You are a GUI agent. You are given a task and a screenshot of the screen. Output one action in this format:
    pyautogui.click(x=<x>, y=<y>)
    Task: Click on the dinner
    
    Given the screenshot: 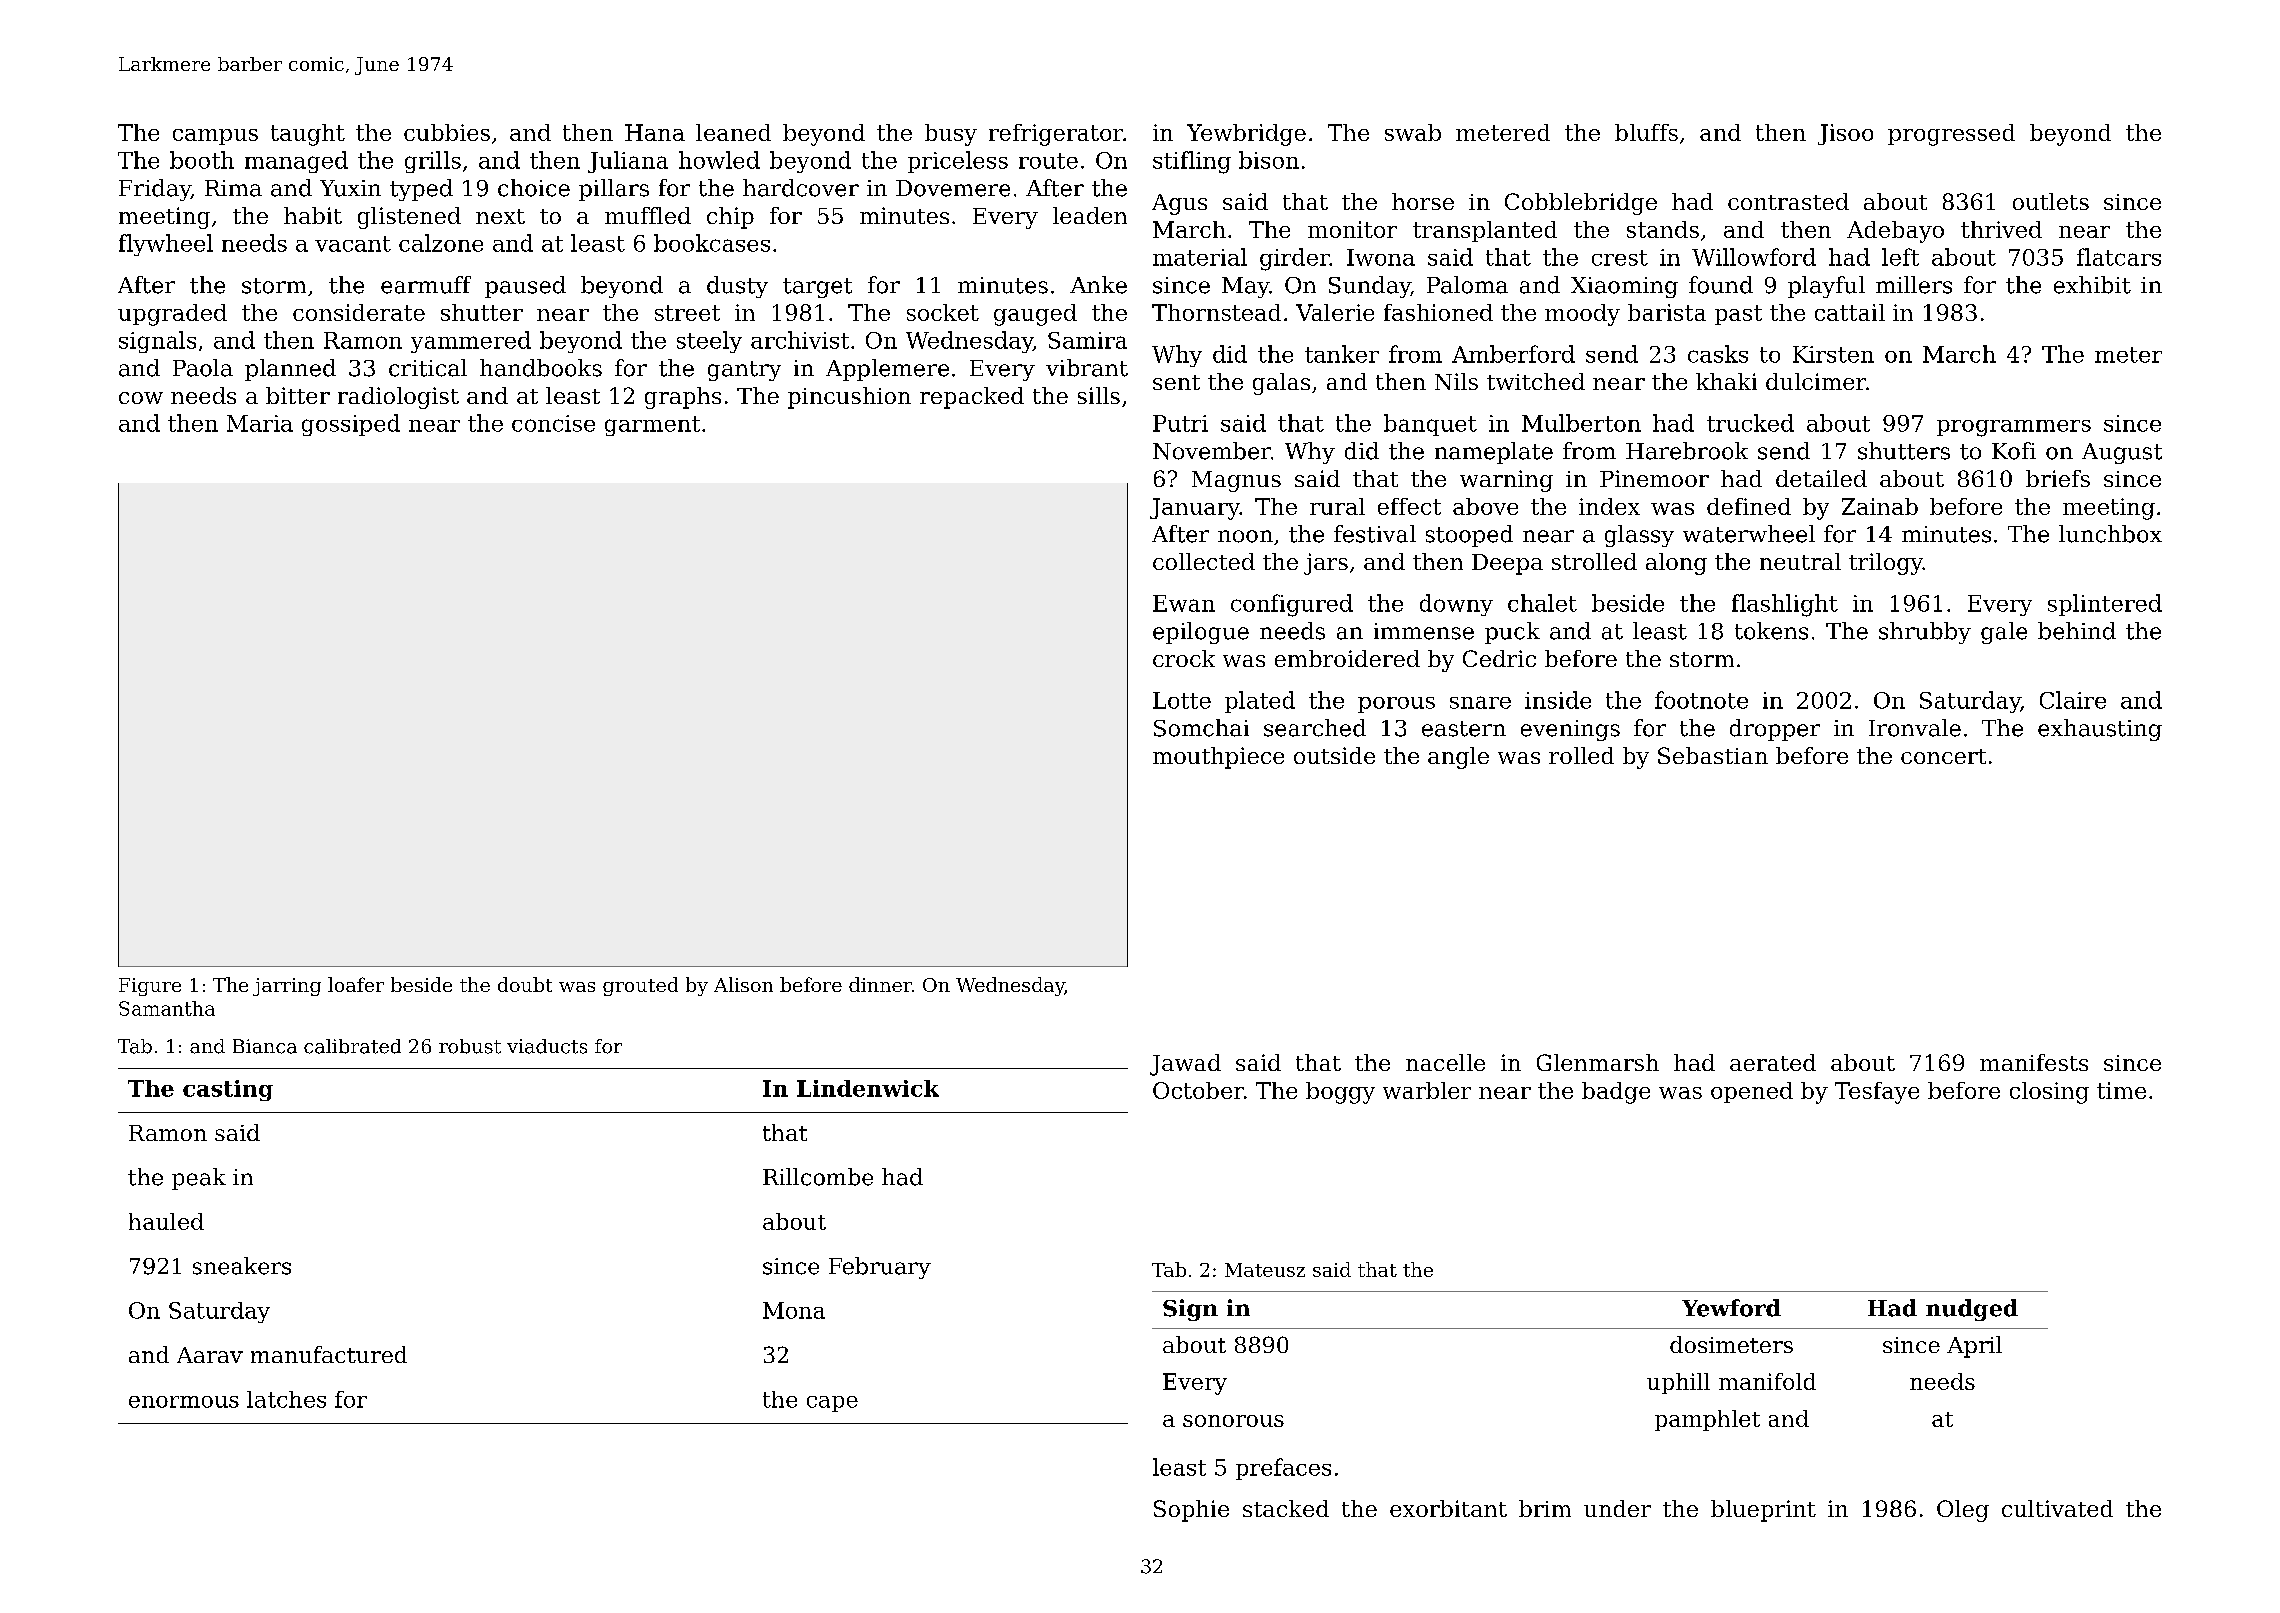 What is the action you would take?
    pyautogui.click(x=880, y=984)
